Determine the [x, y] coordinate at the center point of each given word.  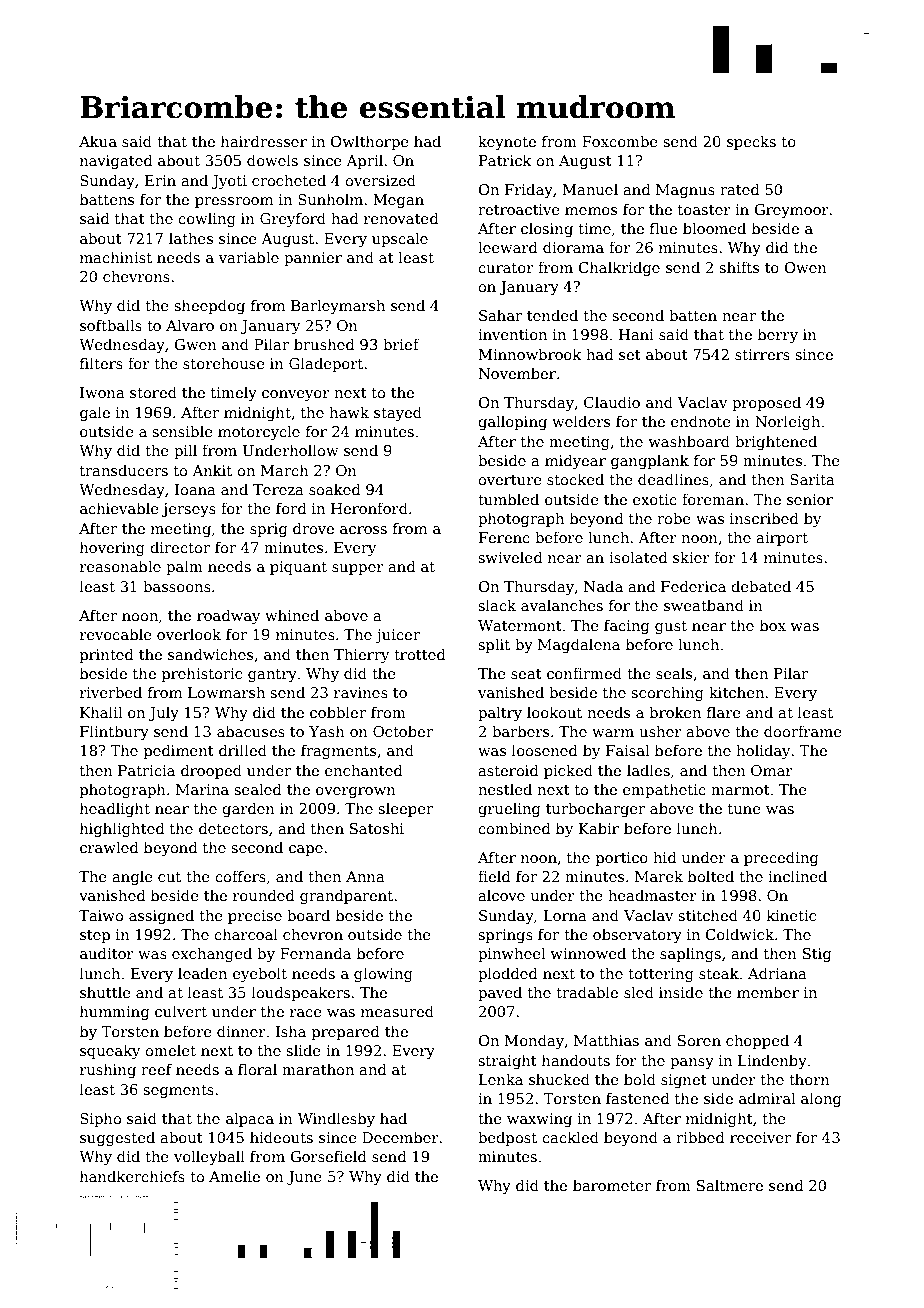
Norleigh [787, 422]
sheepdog [209, 306]
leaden [202, 973]
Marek [659, 876]
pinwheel [511, 954]
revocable [116, 634]
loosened [545, 750]
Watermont [520, 625]
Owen [805, 267]
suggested [117, 1138]
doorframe [803, 731]
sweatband [704, 605]
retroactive [519, 209]
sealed [258, 789]
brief [401, 344]
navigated [116, 161]
